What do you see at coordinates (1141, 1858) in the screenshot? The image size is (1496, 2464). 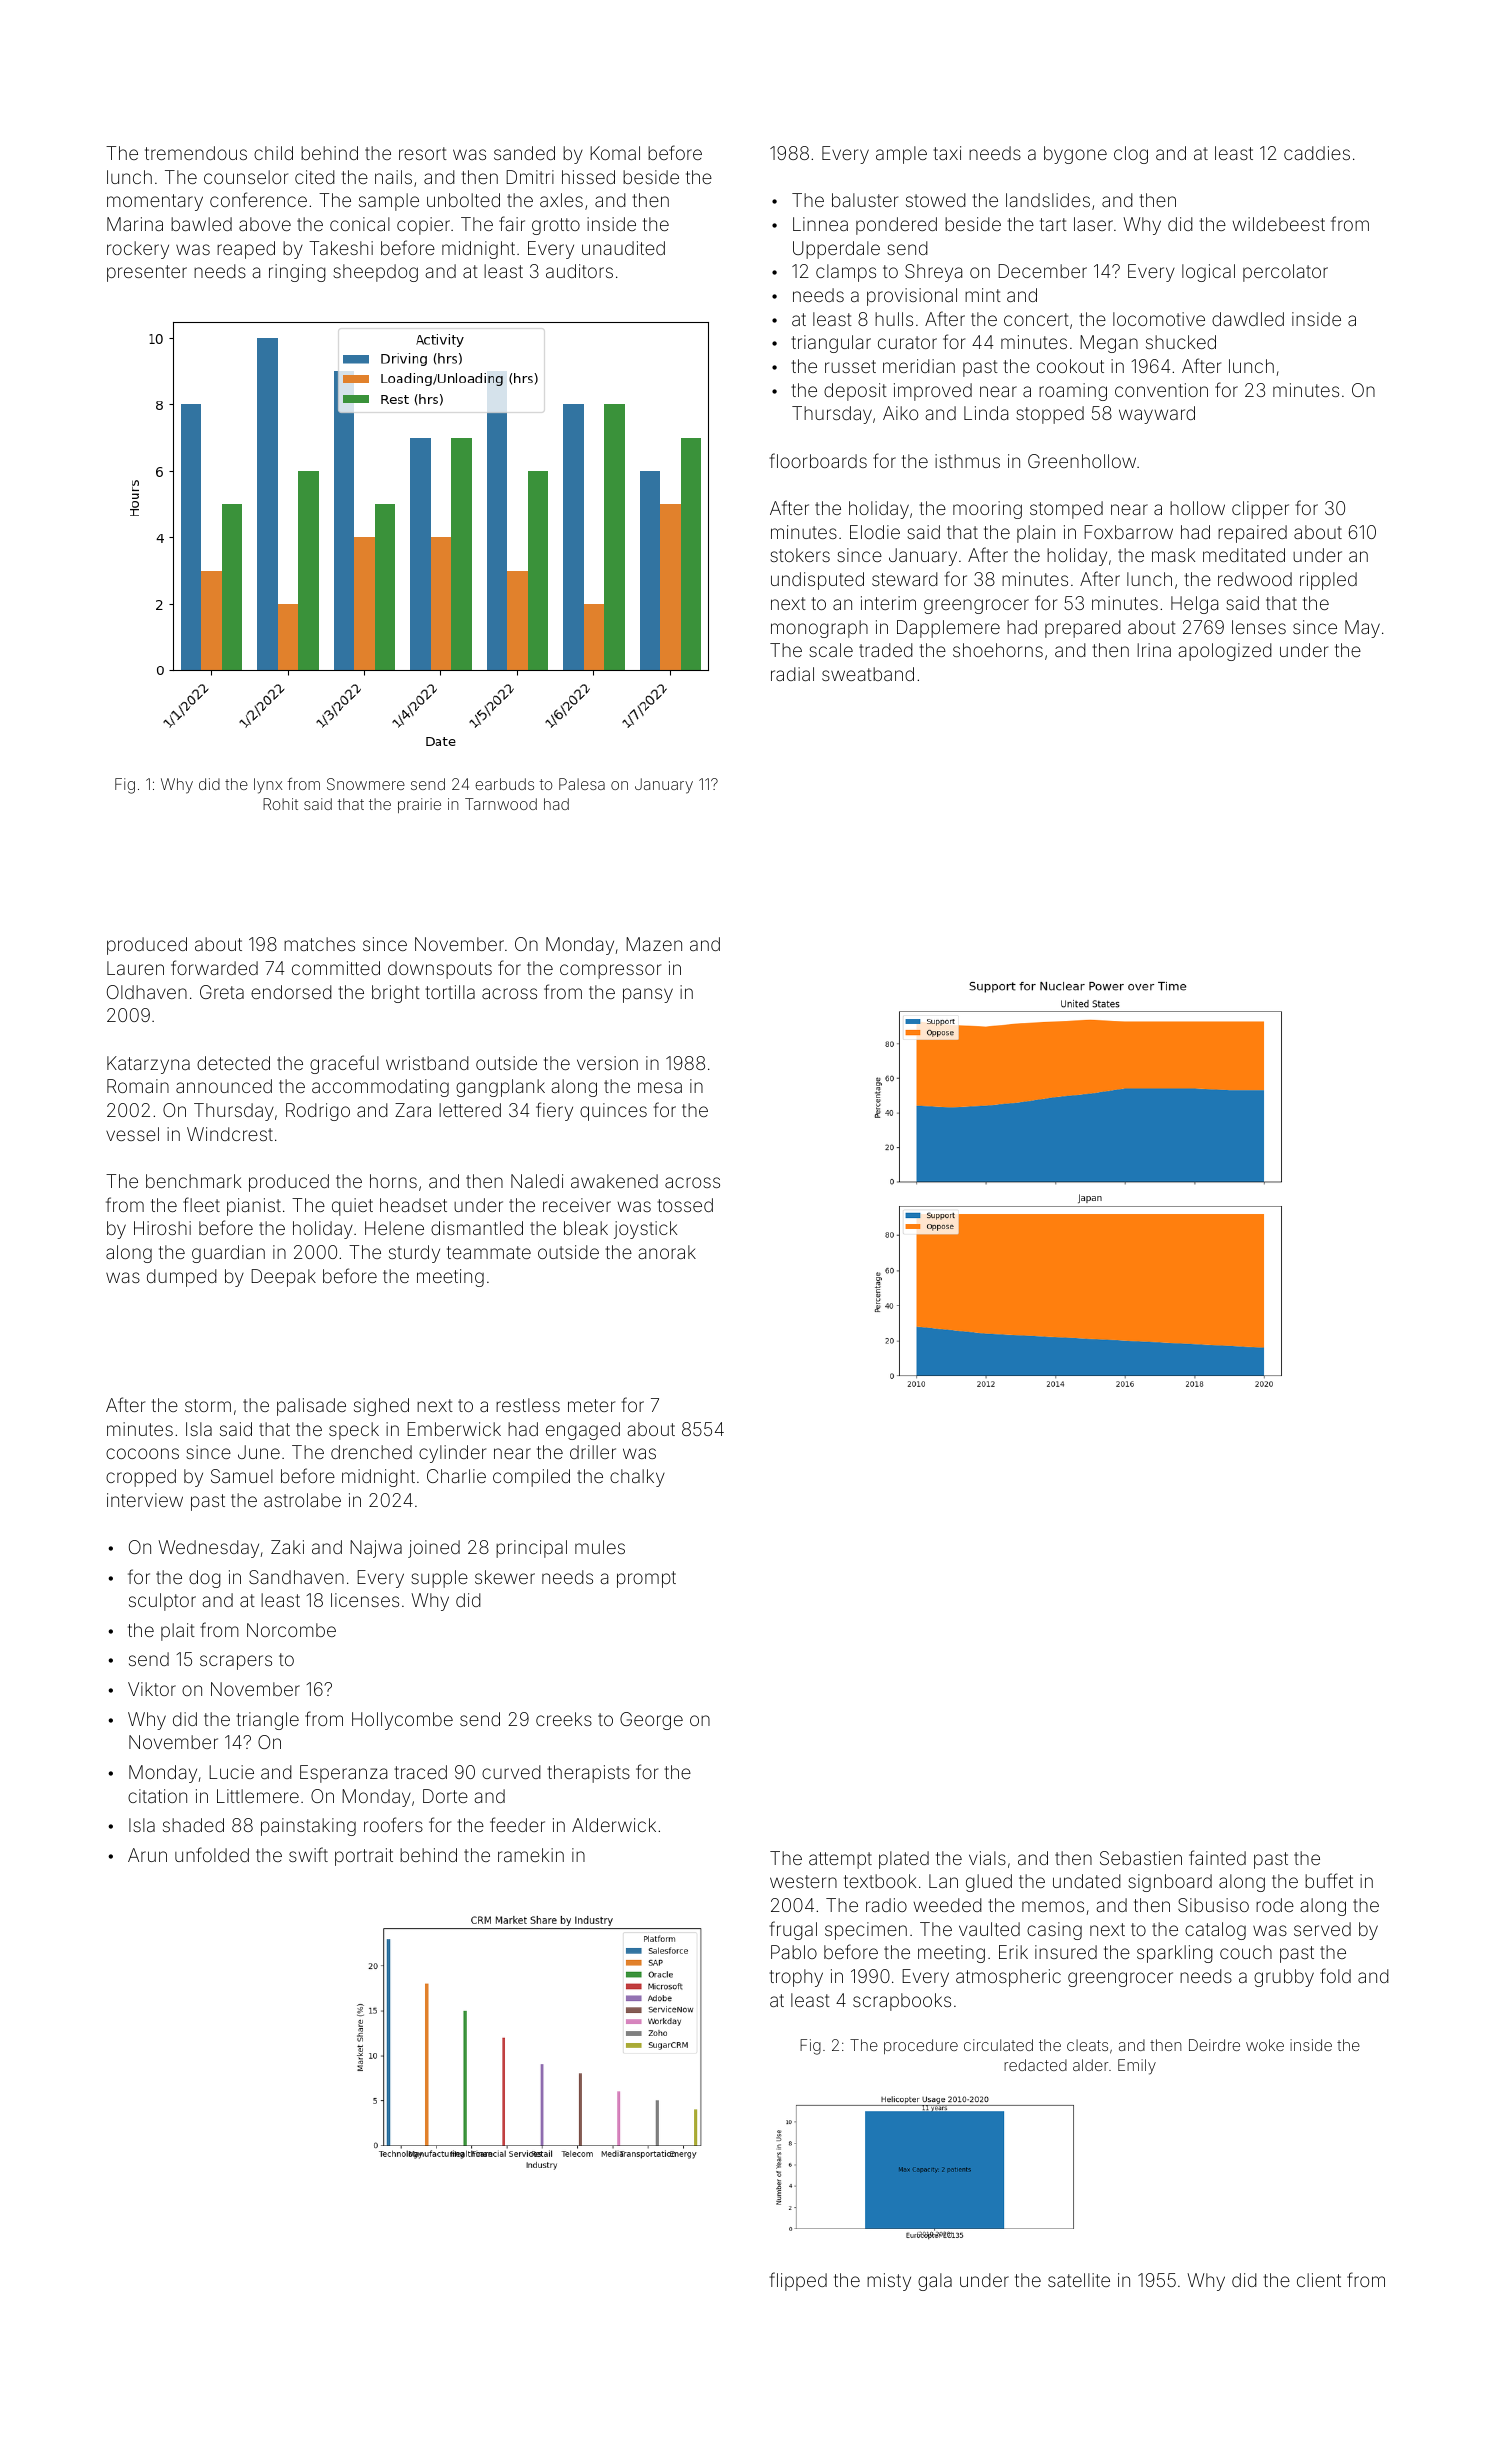 I see `Sebastien` at bounding box center [1141, 1858].
